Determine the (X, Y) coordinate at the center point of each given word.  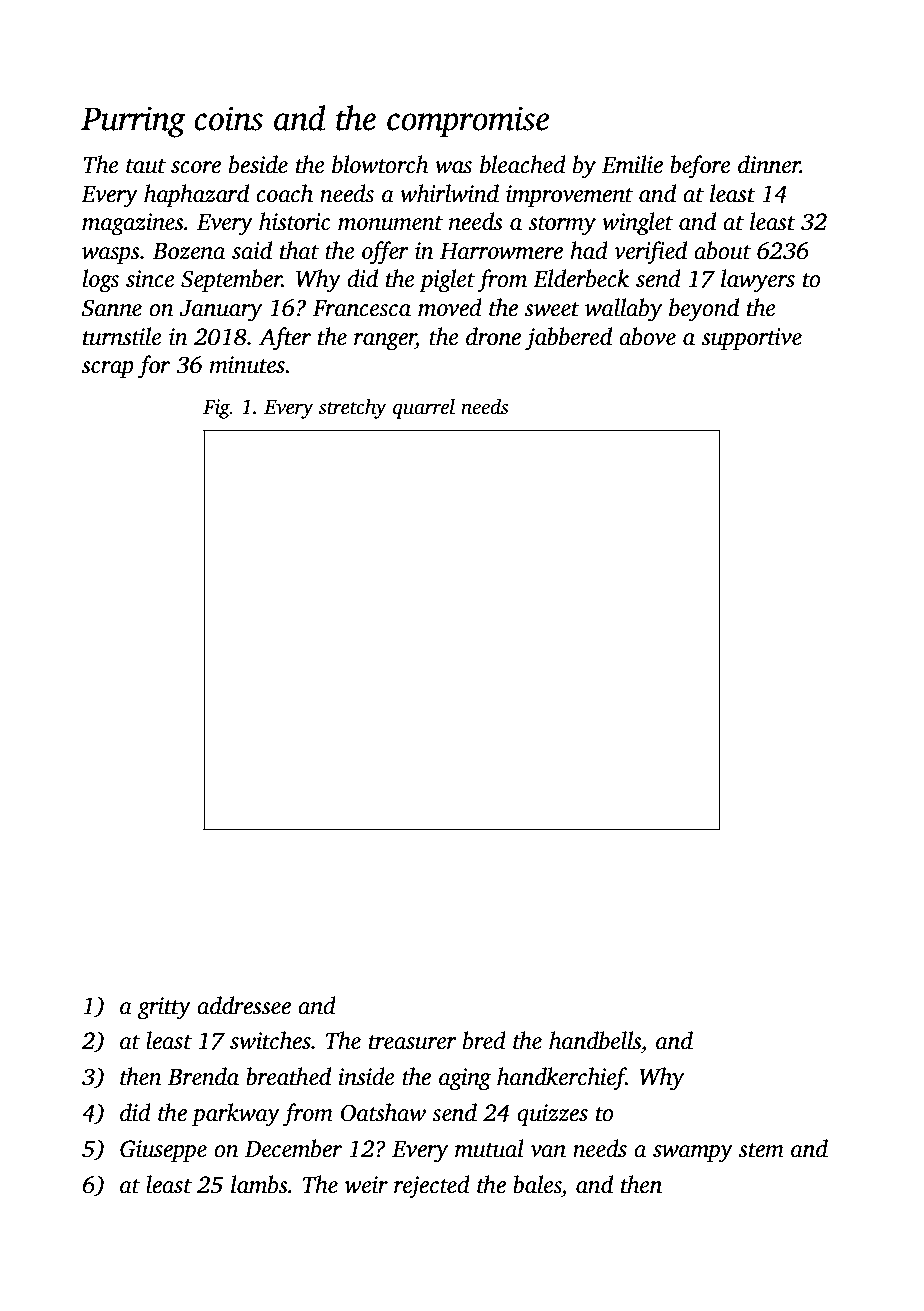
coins (228, 118)
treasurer (413, 1042)
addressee (244, 1005)
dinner (769, 164)
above (647, 336)
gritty (164, 1008)
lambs (259, 1184)
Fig (216, 409)
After (285, 339)
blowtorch (380, 164)
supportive (752, 339)
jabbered (568, 339)
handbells (595, 1040)
